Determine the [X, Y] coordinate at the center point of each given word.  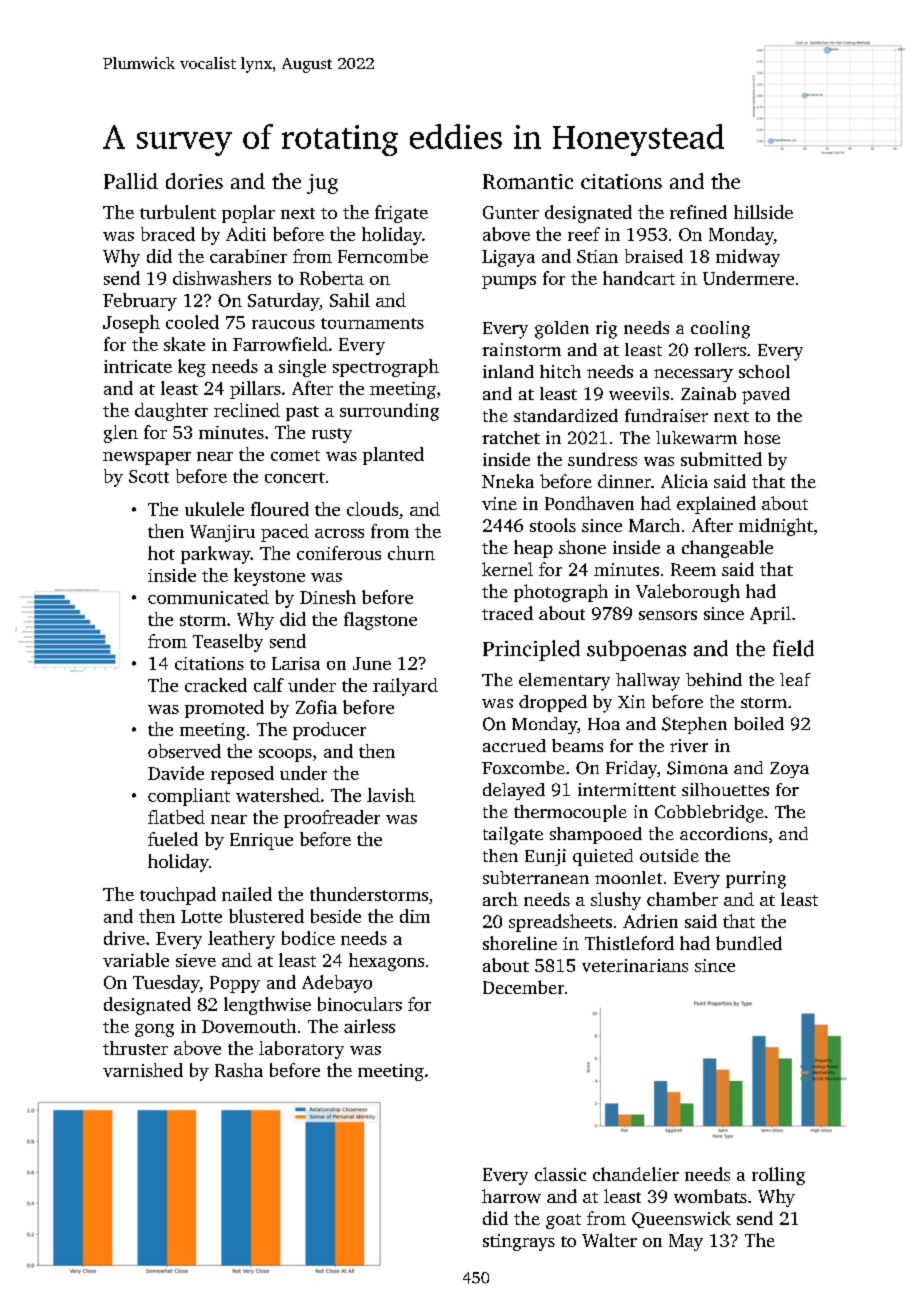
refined [698, 212]
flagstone [380, 621]
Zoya [789, 770]
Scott [149, 476]
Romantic [528, 181]
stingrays [519, 1242]
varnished [143, 1070]
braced [168, 234]
